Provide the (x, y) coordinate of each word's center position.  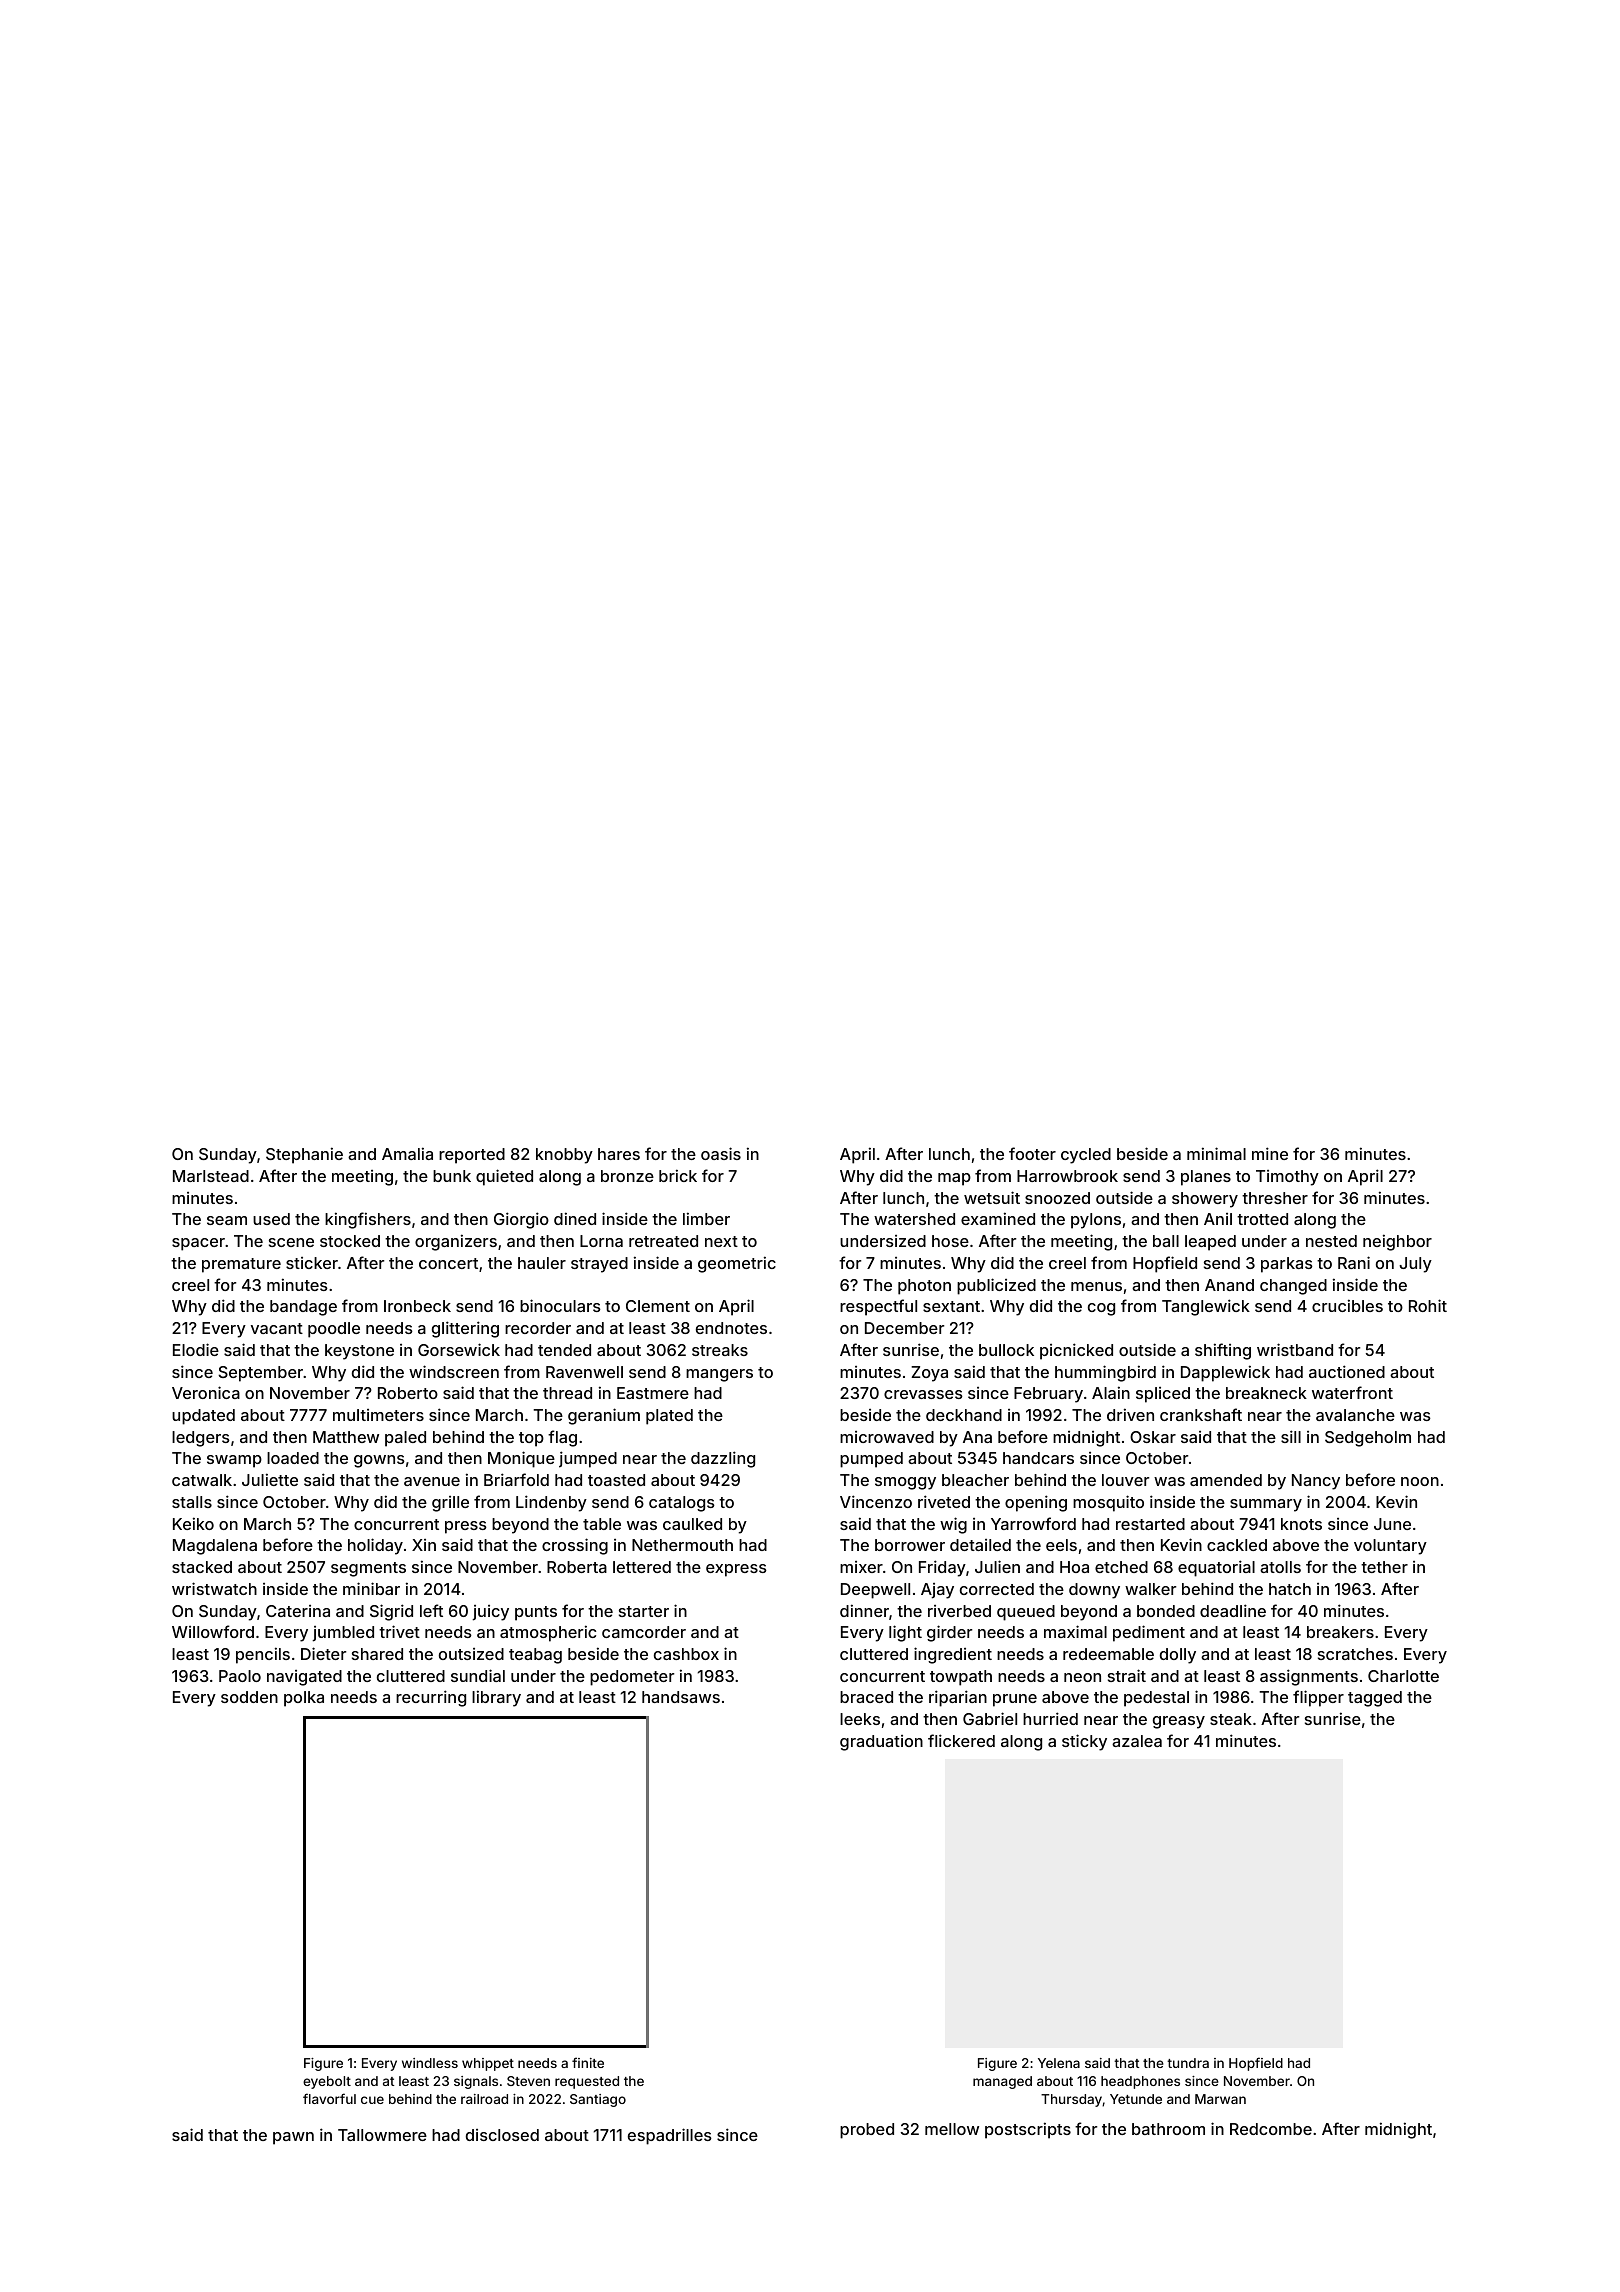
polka (304, 1699)
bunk (452, 1176)
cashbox (686, 1654)
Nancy (1316, 1482)
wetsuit (992, 1197)
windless (430, 2063)
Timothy (1287, 1178)
